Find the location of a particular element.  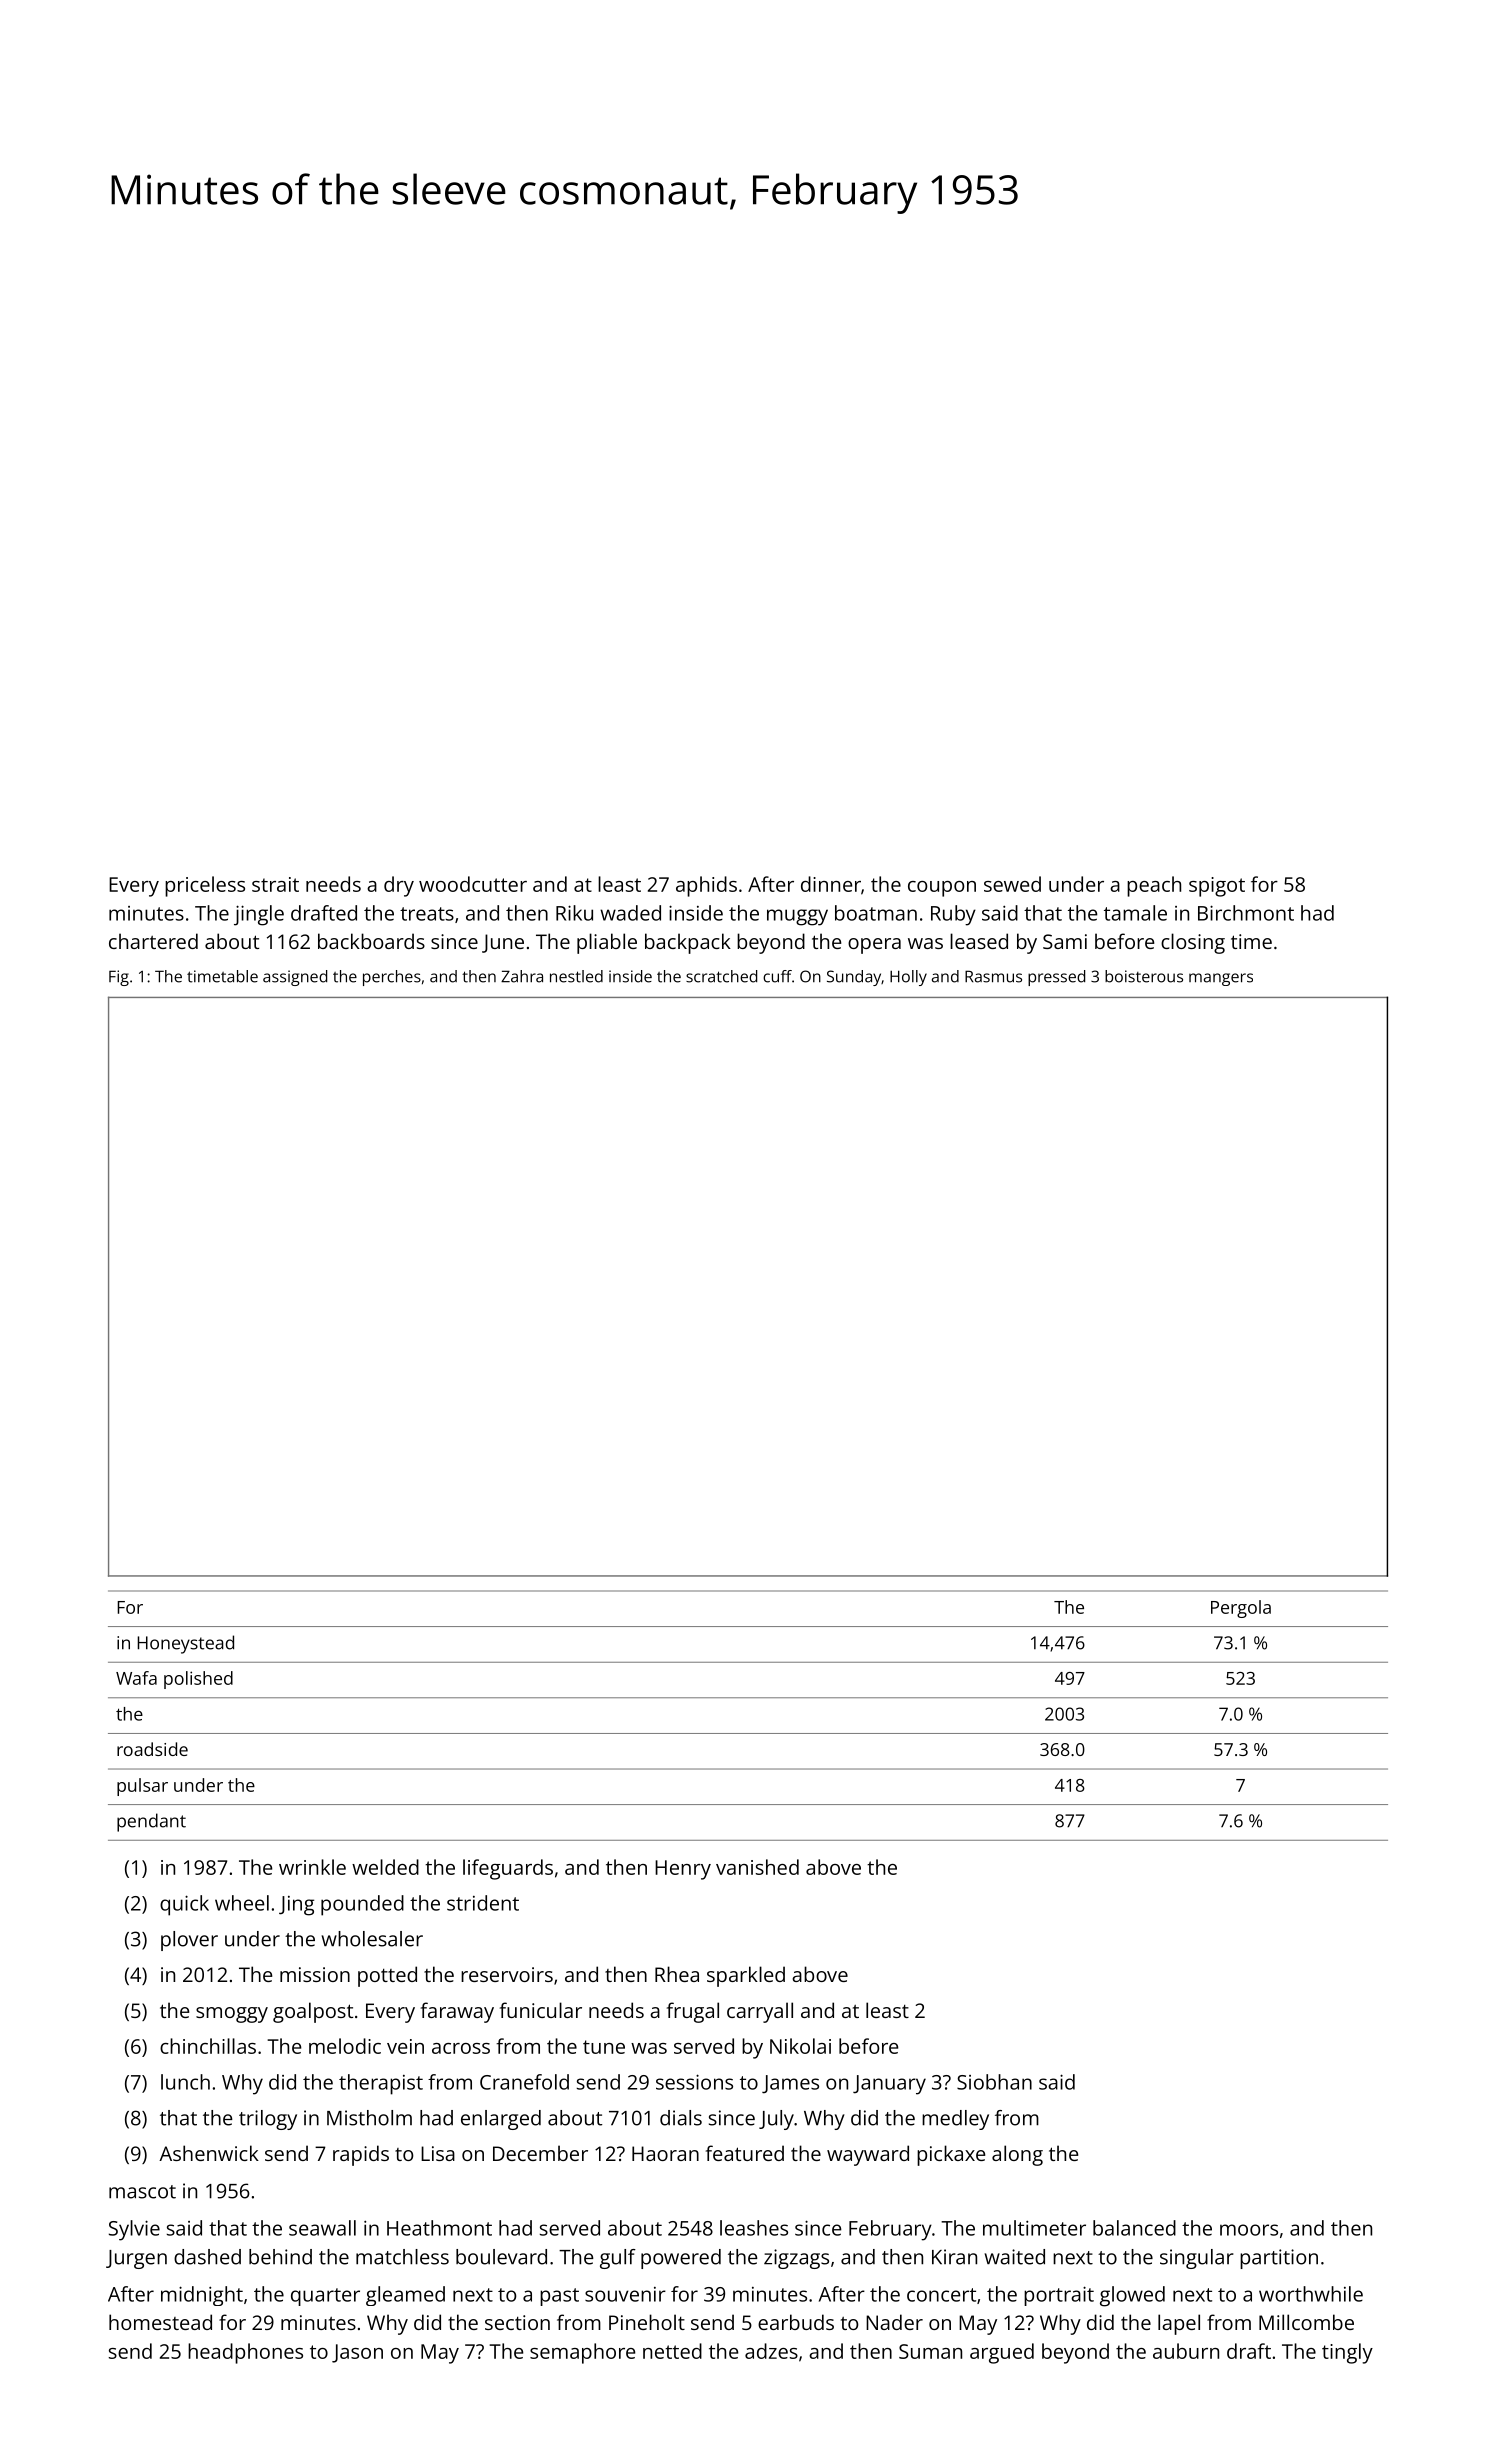

Holly is located at coordinates (908, 978).
